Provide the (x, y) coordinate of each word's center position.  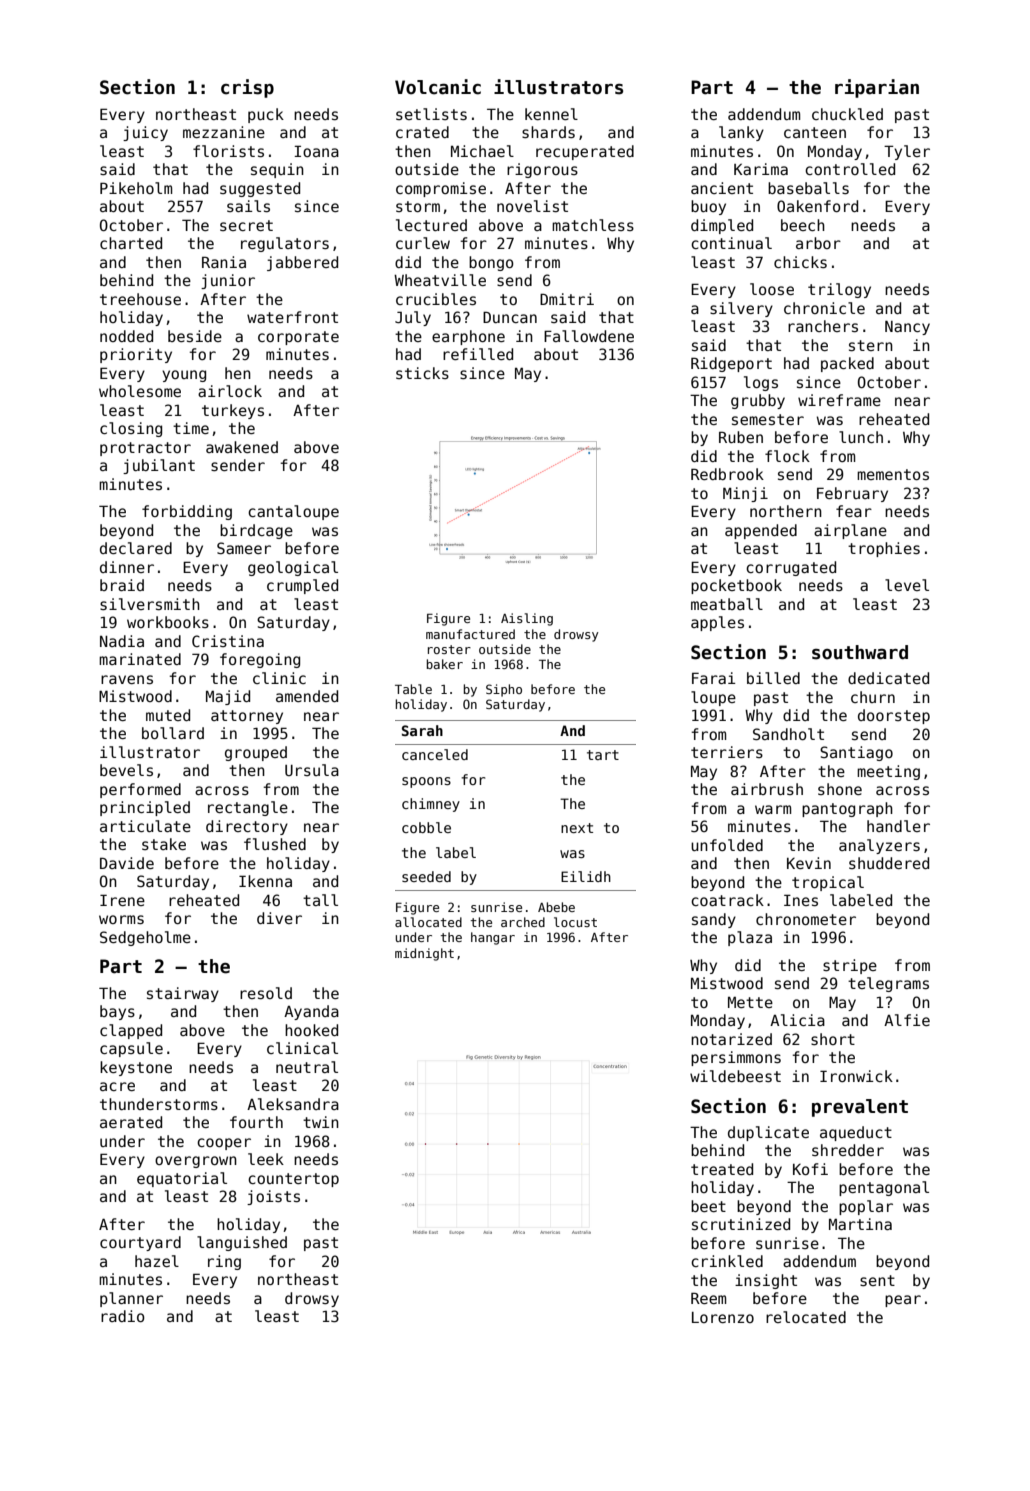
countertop (293, 1180)
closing (131, 429)
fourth (256, 1122)
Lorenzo (723, 1317)
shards (548, 132)
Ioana (316, 151)
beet (708, 1206)
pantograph (847, 809)
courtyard (140, 1243)
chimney (431, 805)
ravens (127, 679)
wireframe (839, 400)
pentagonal (884, 1188)
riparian (877, 88)
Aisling (527, 619)
